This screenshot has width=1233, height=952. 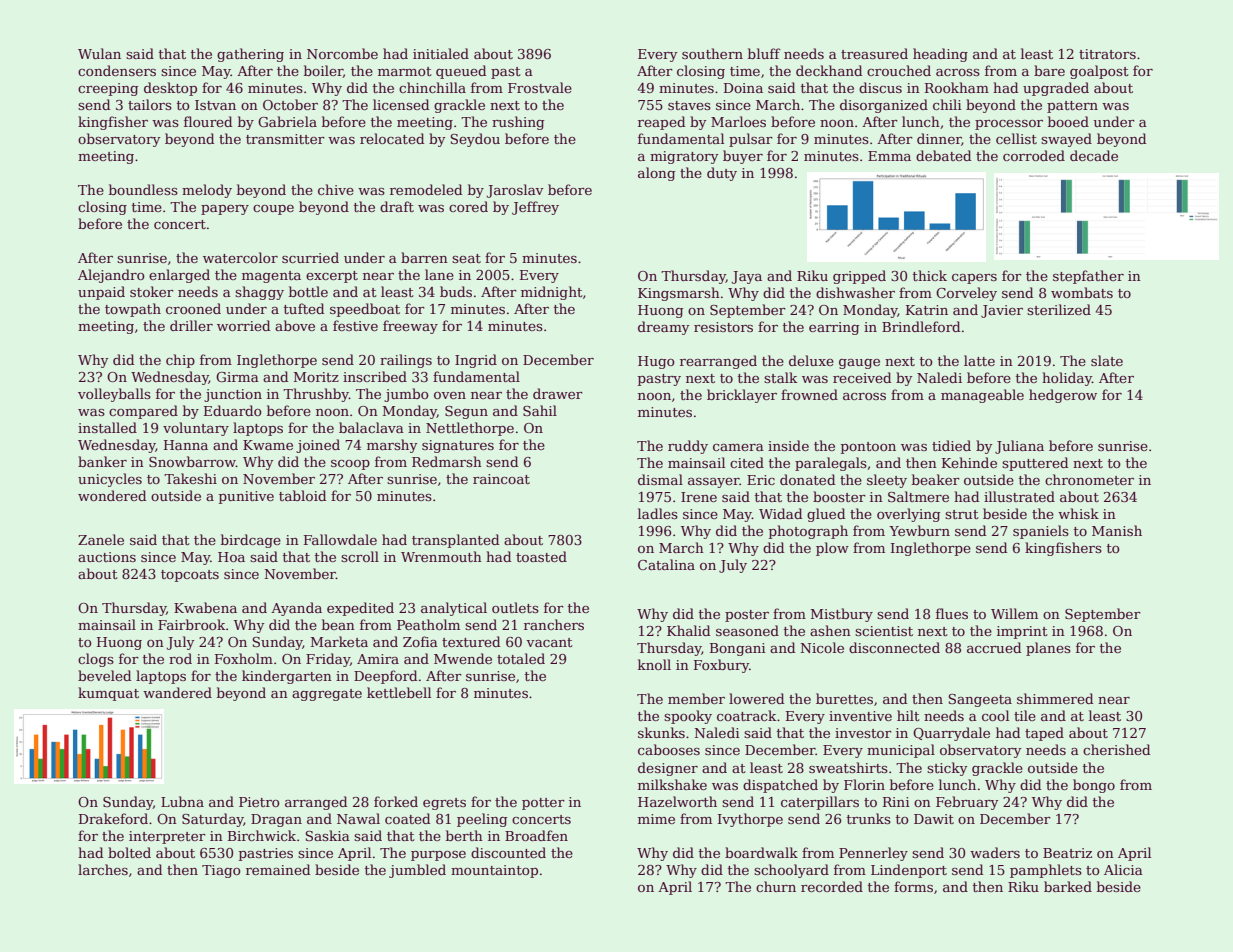 What do you see at coordinates (192, 624) in the screenshot?
I see `Fairbrook` at bounding box center [192, 624].
